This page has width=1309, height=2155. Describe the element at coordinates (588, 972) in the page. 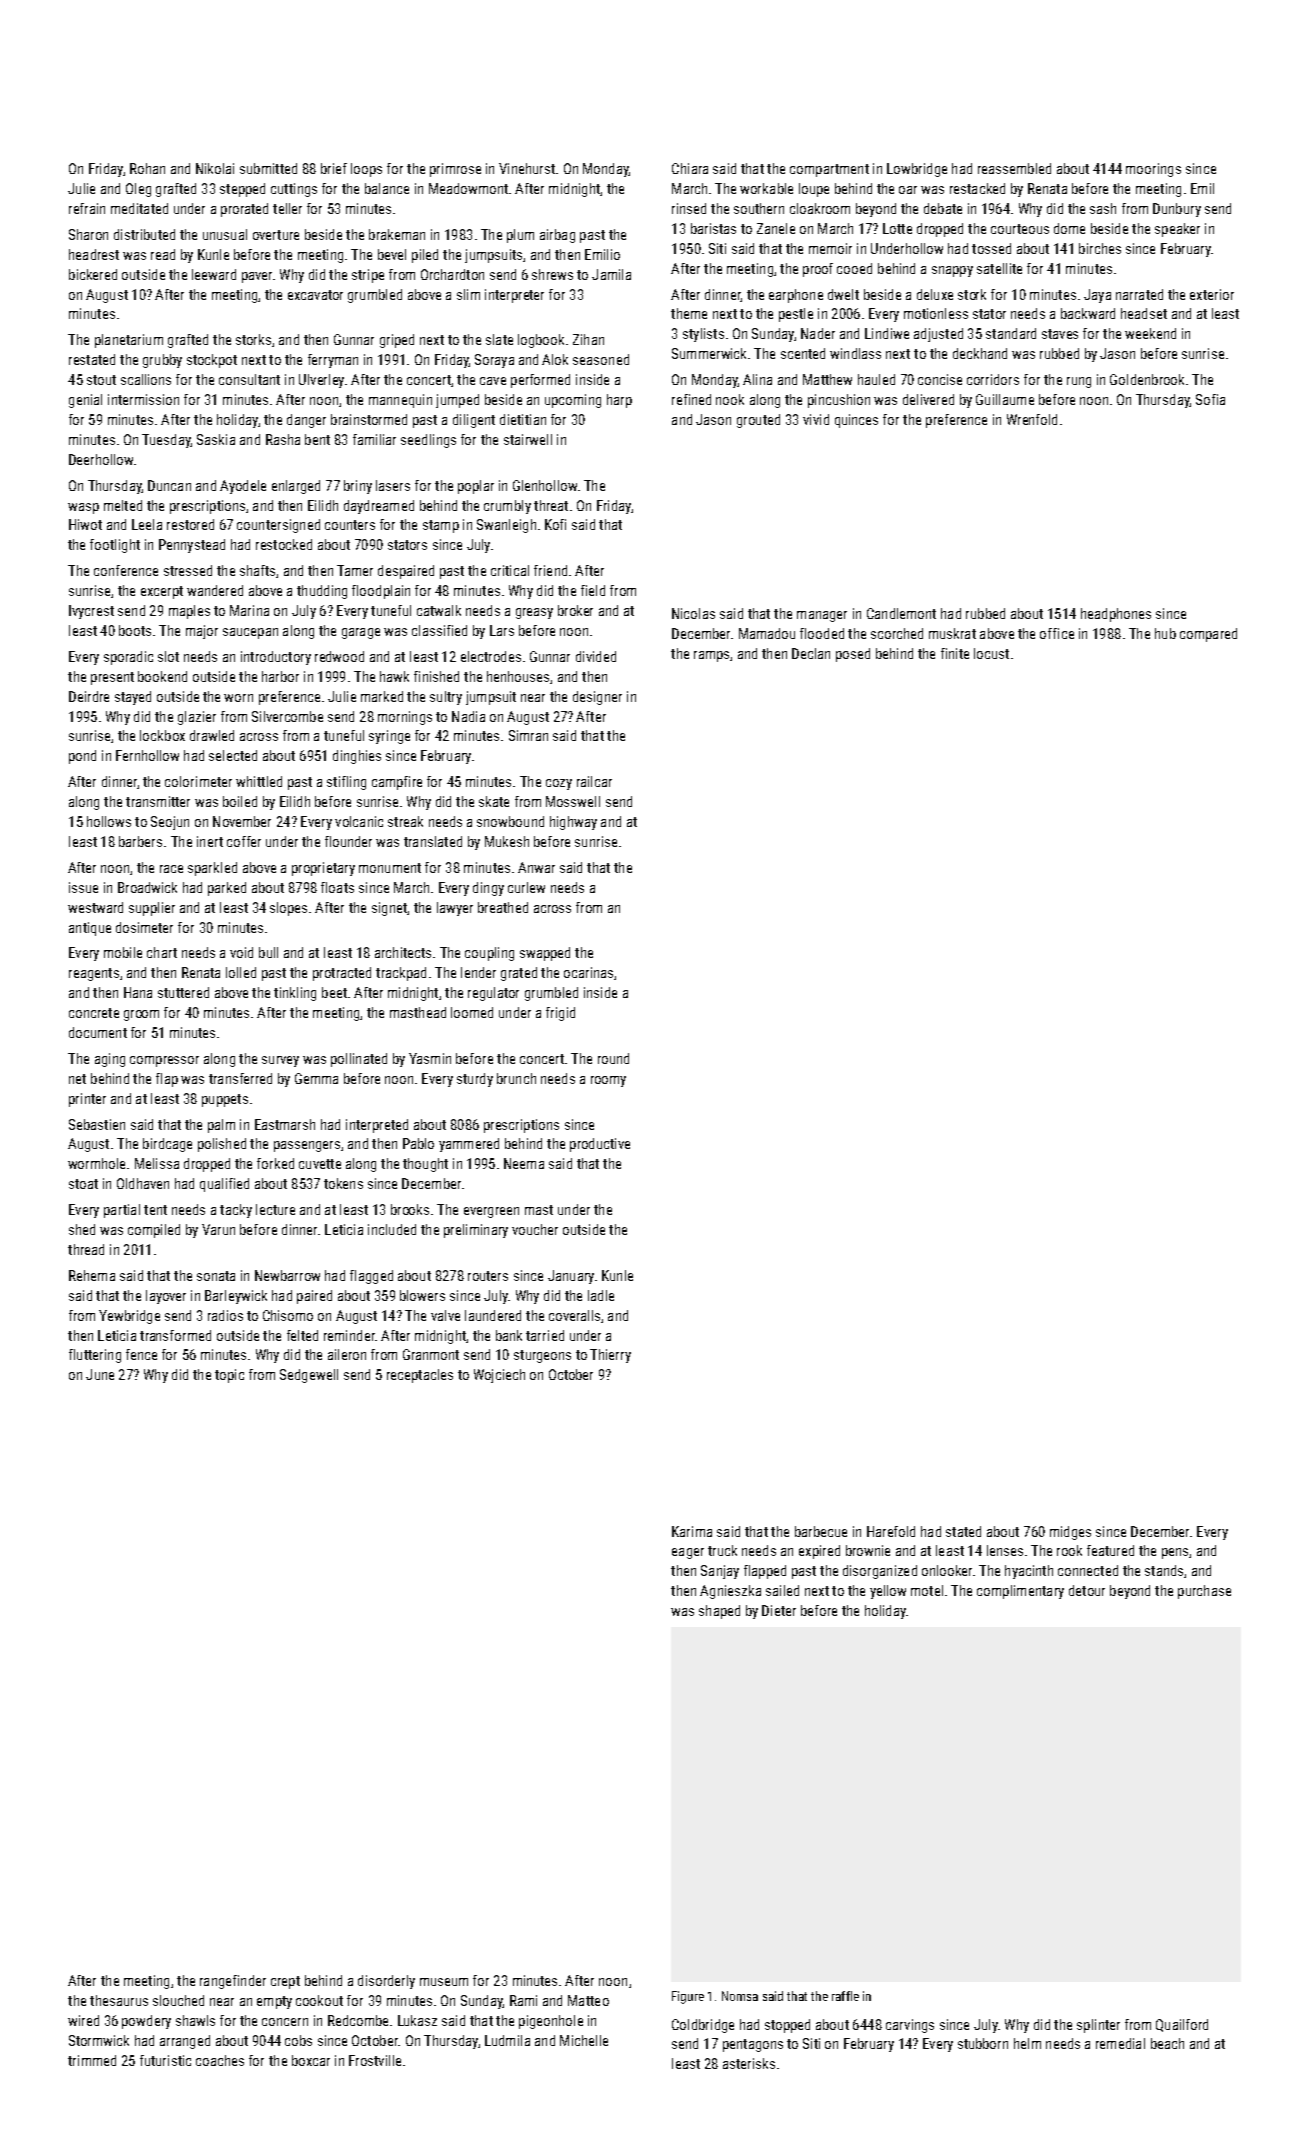

I see `ocarinas` at that location.
